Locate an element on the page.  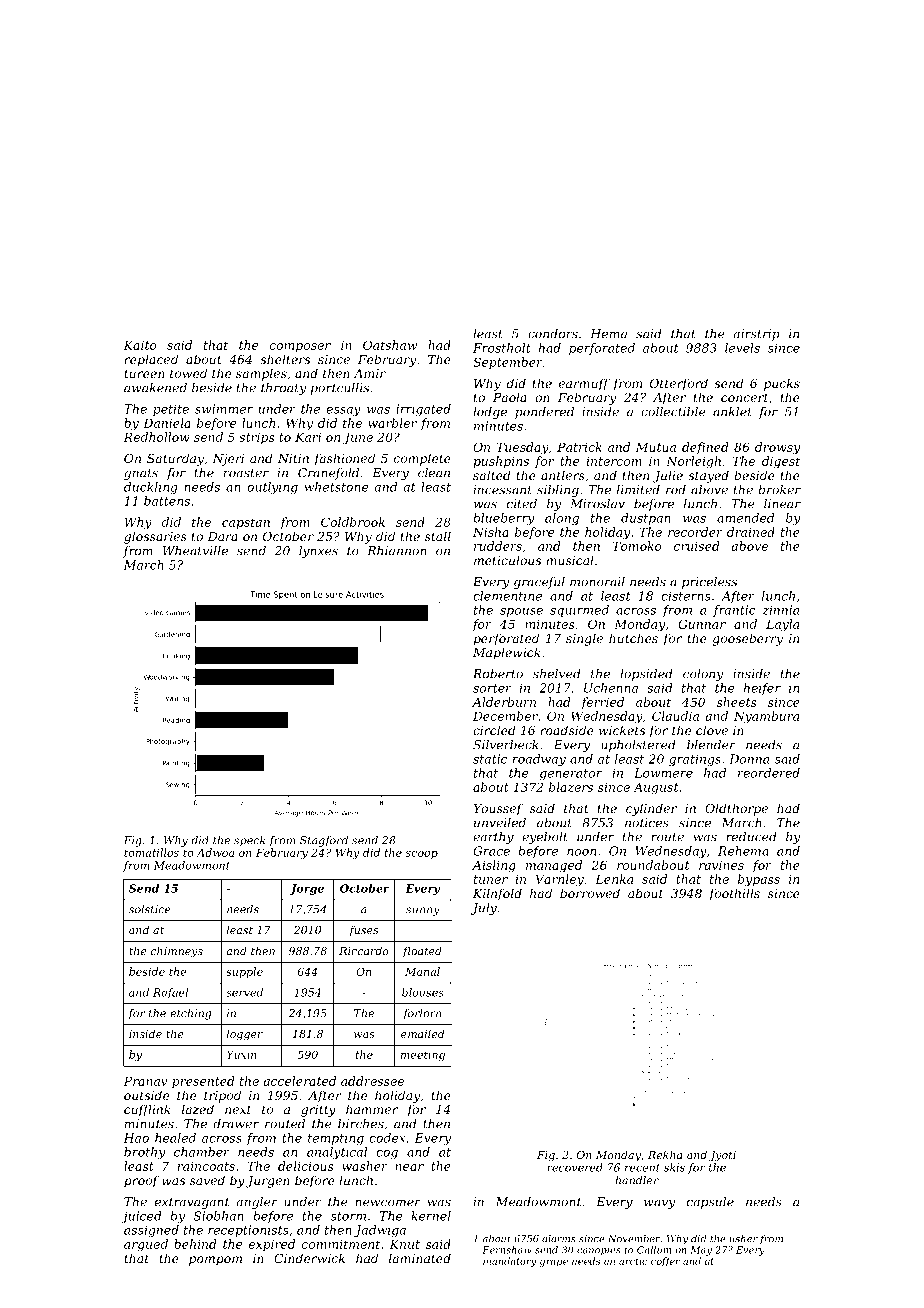
argued is located at coordinates (146, 1245).
